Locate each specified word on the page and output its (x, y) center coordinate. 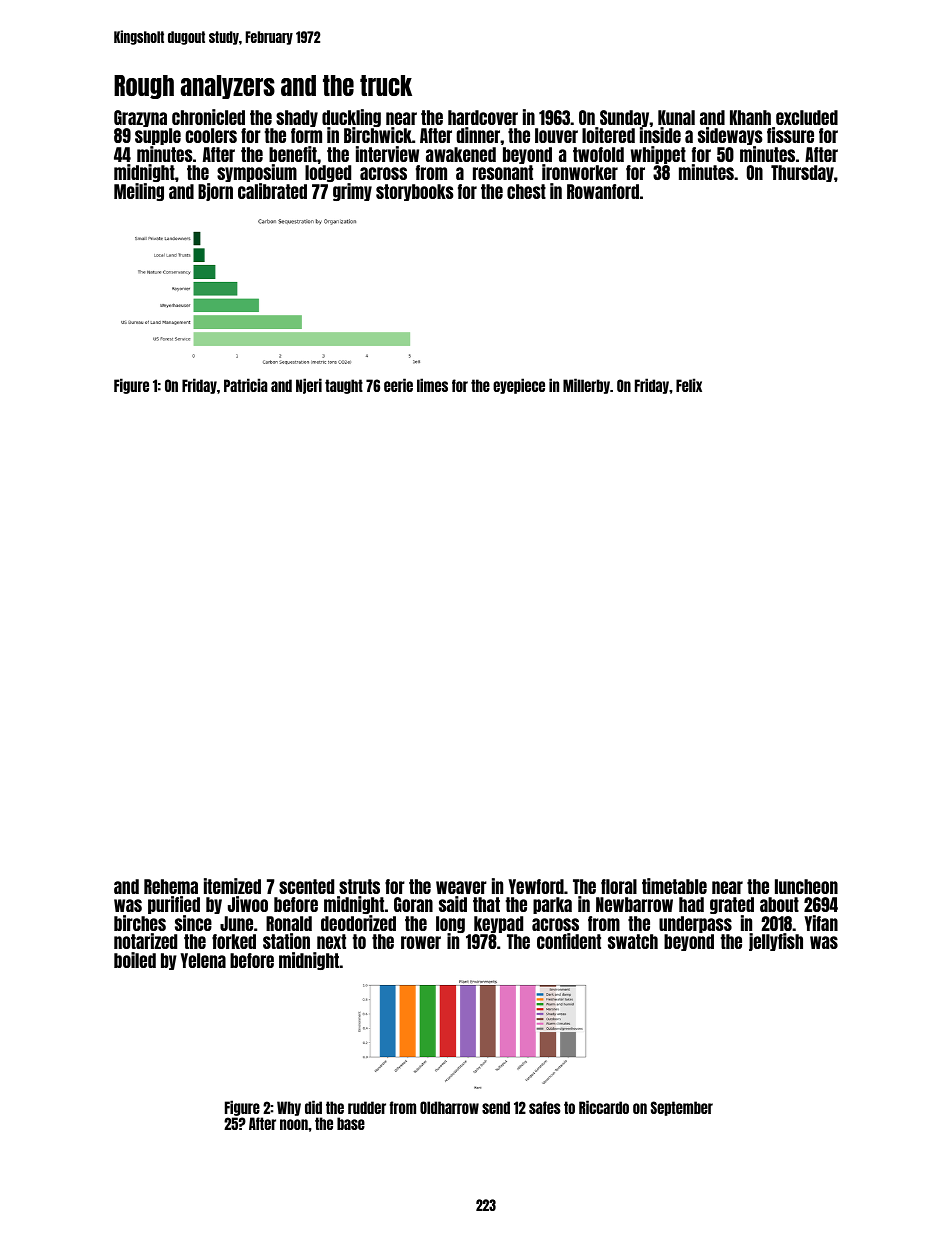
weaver (461, 887)
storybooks (415, 192)
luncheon (806, 886)
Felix (689, 385)
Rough (144, 87)
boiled (135, 960)
